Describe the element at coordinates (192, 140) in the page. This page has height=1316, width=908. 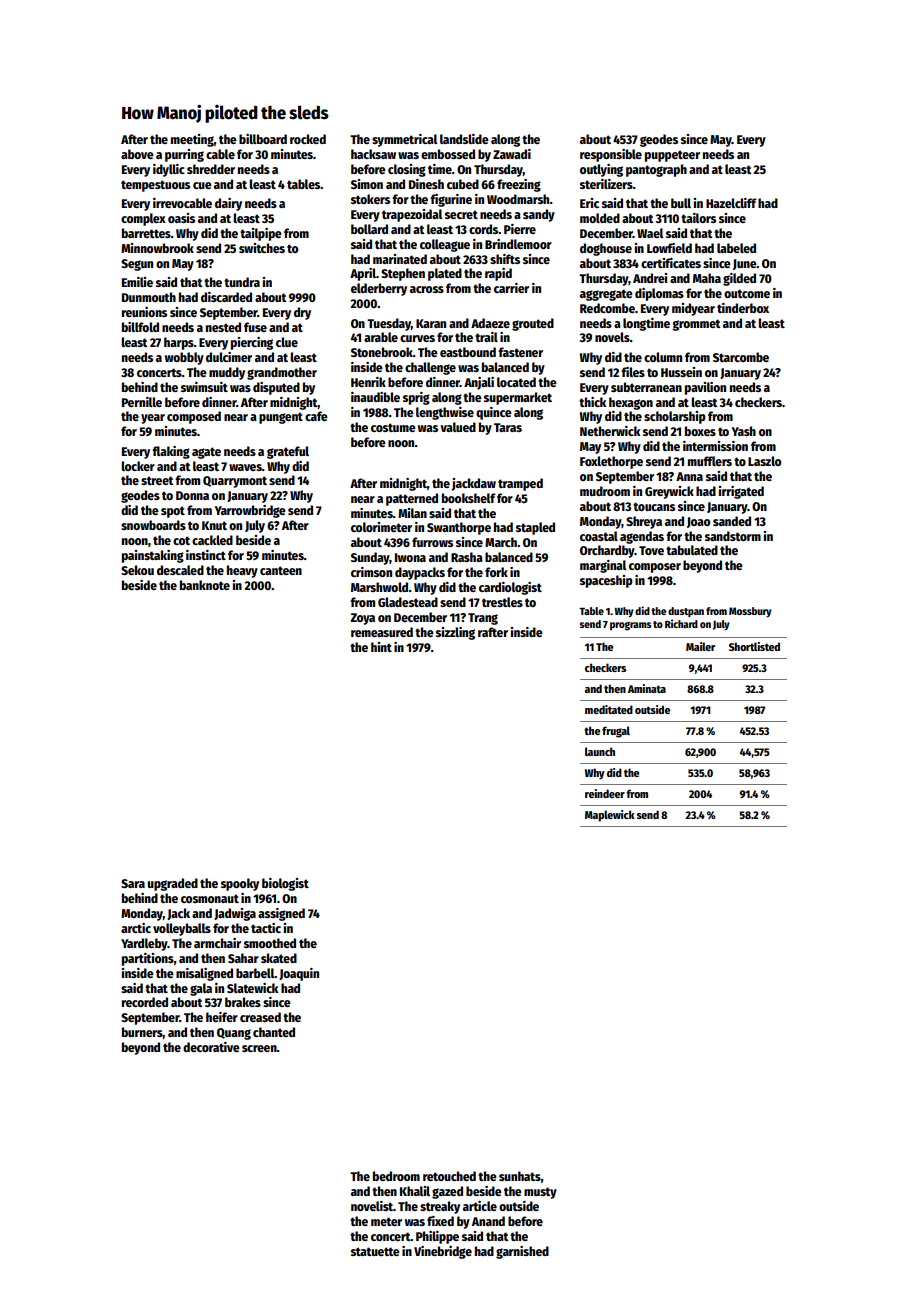
I see `meeting` at that location.
